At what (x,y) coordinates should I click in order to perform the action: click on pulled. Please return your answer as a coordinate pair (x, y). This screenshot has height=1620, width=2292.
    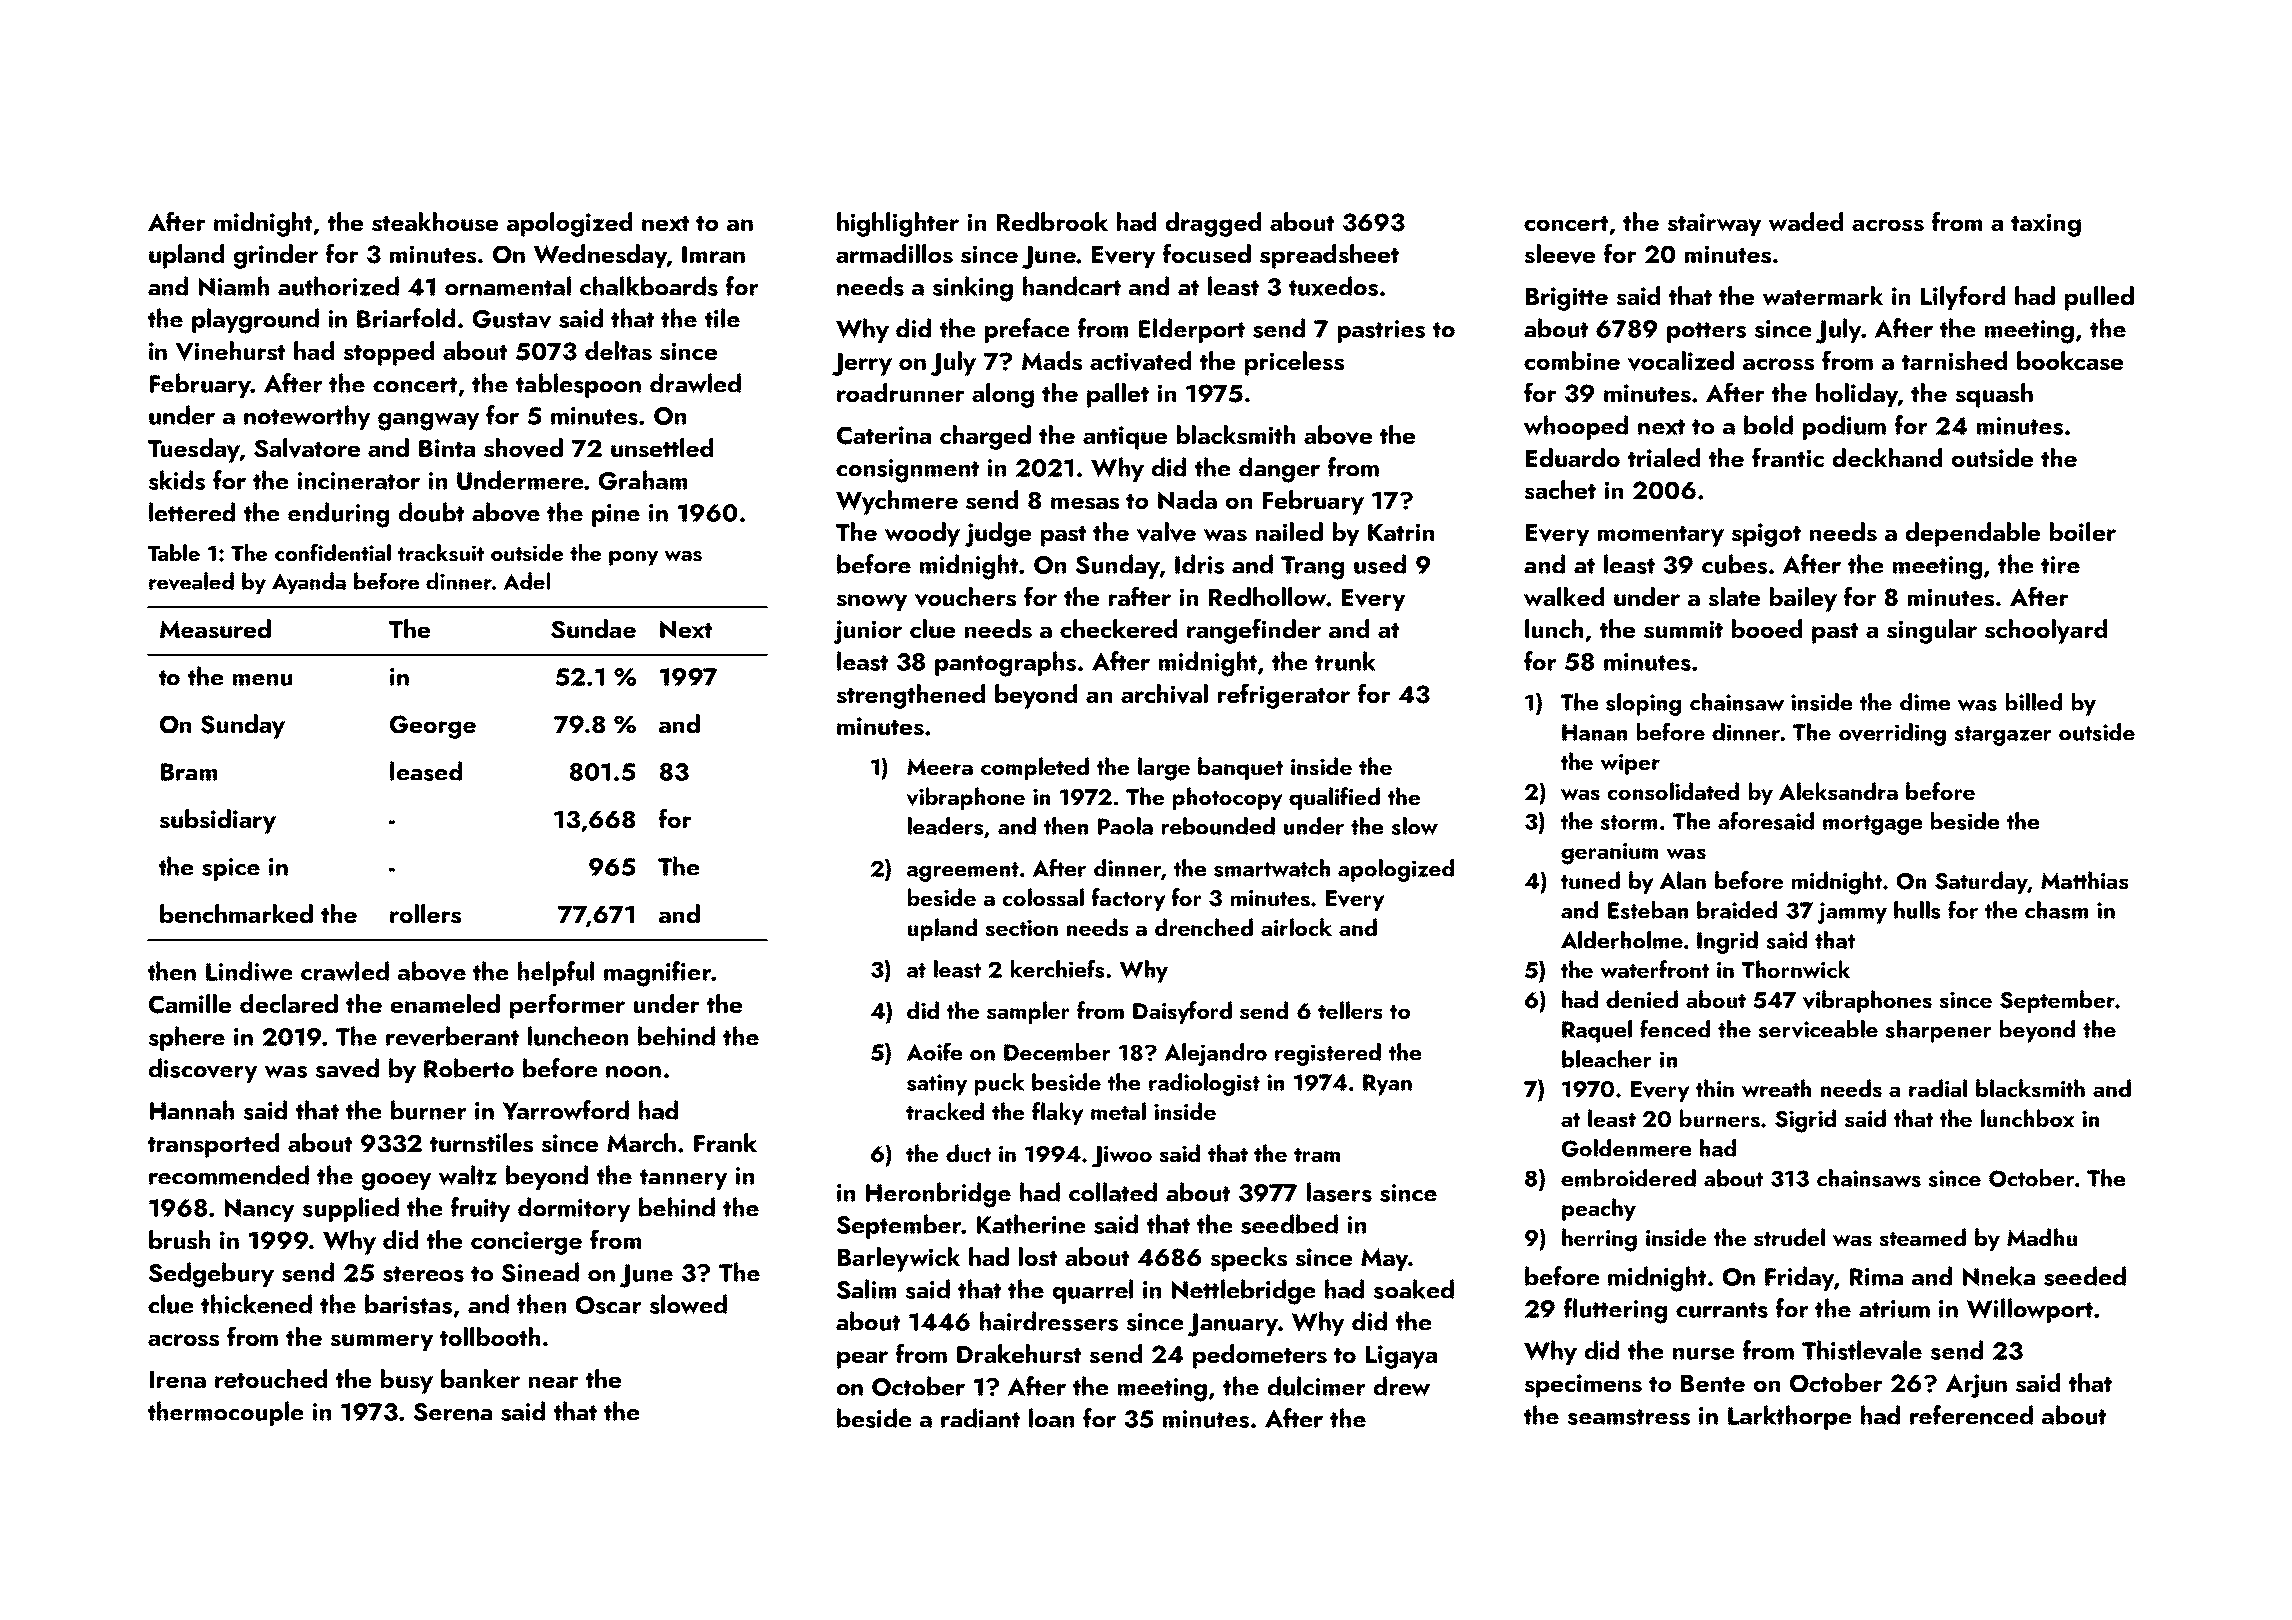
    Looking at the image, I should click on (2099, 298).
